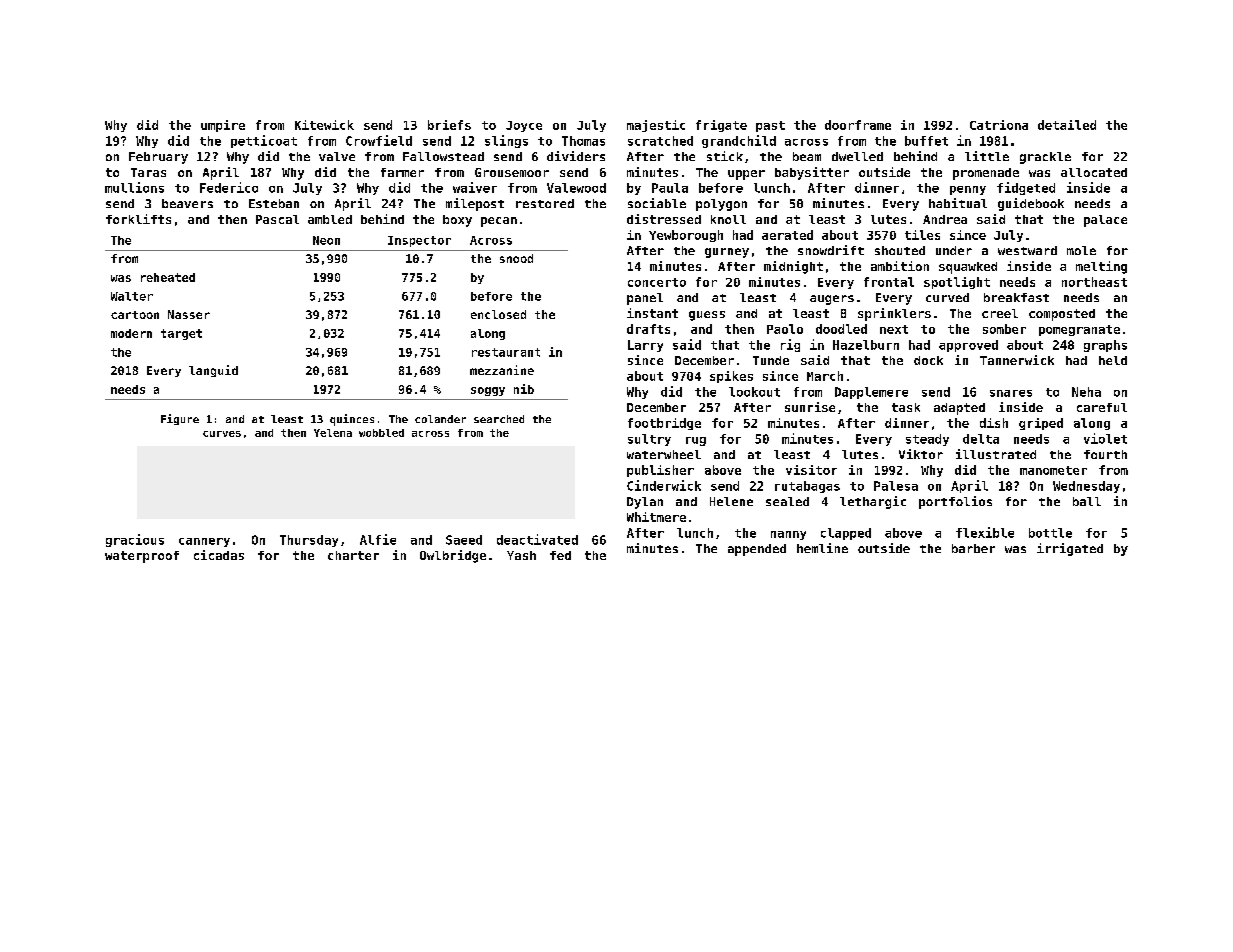  Describe the element at coordinates (656, 126) in the image. I see `majestic` at that location.
